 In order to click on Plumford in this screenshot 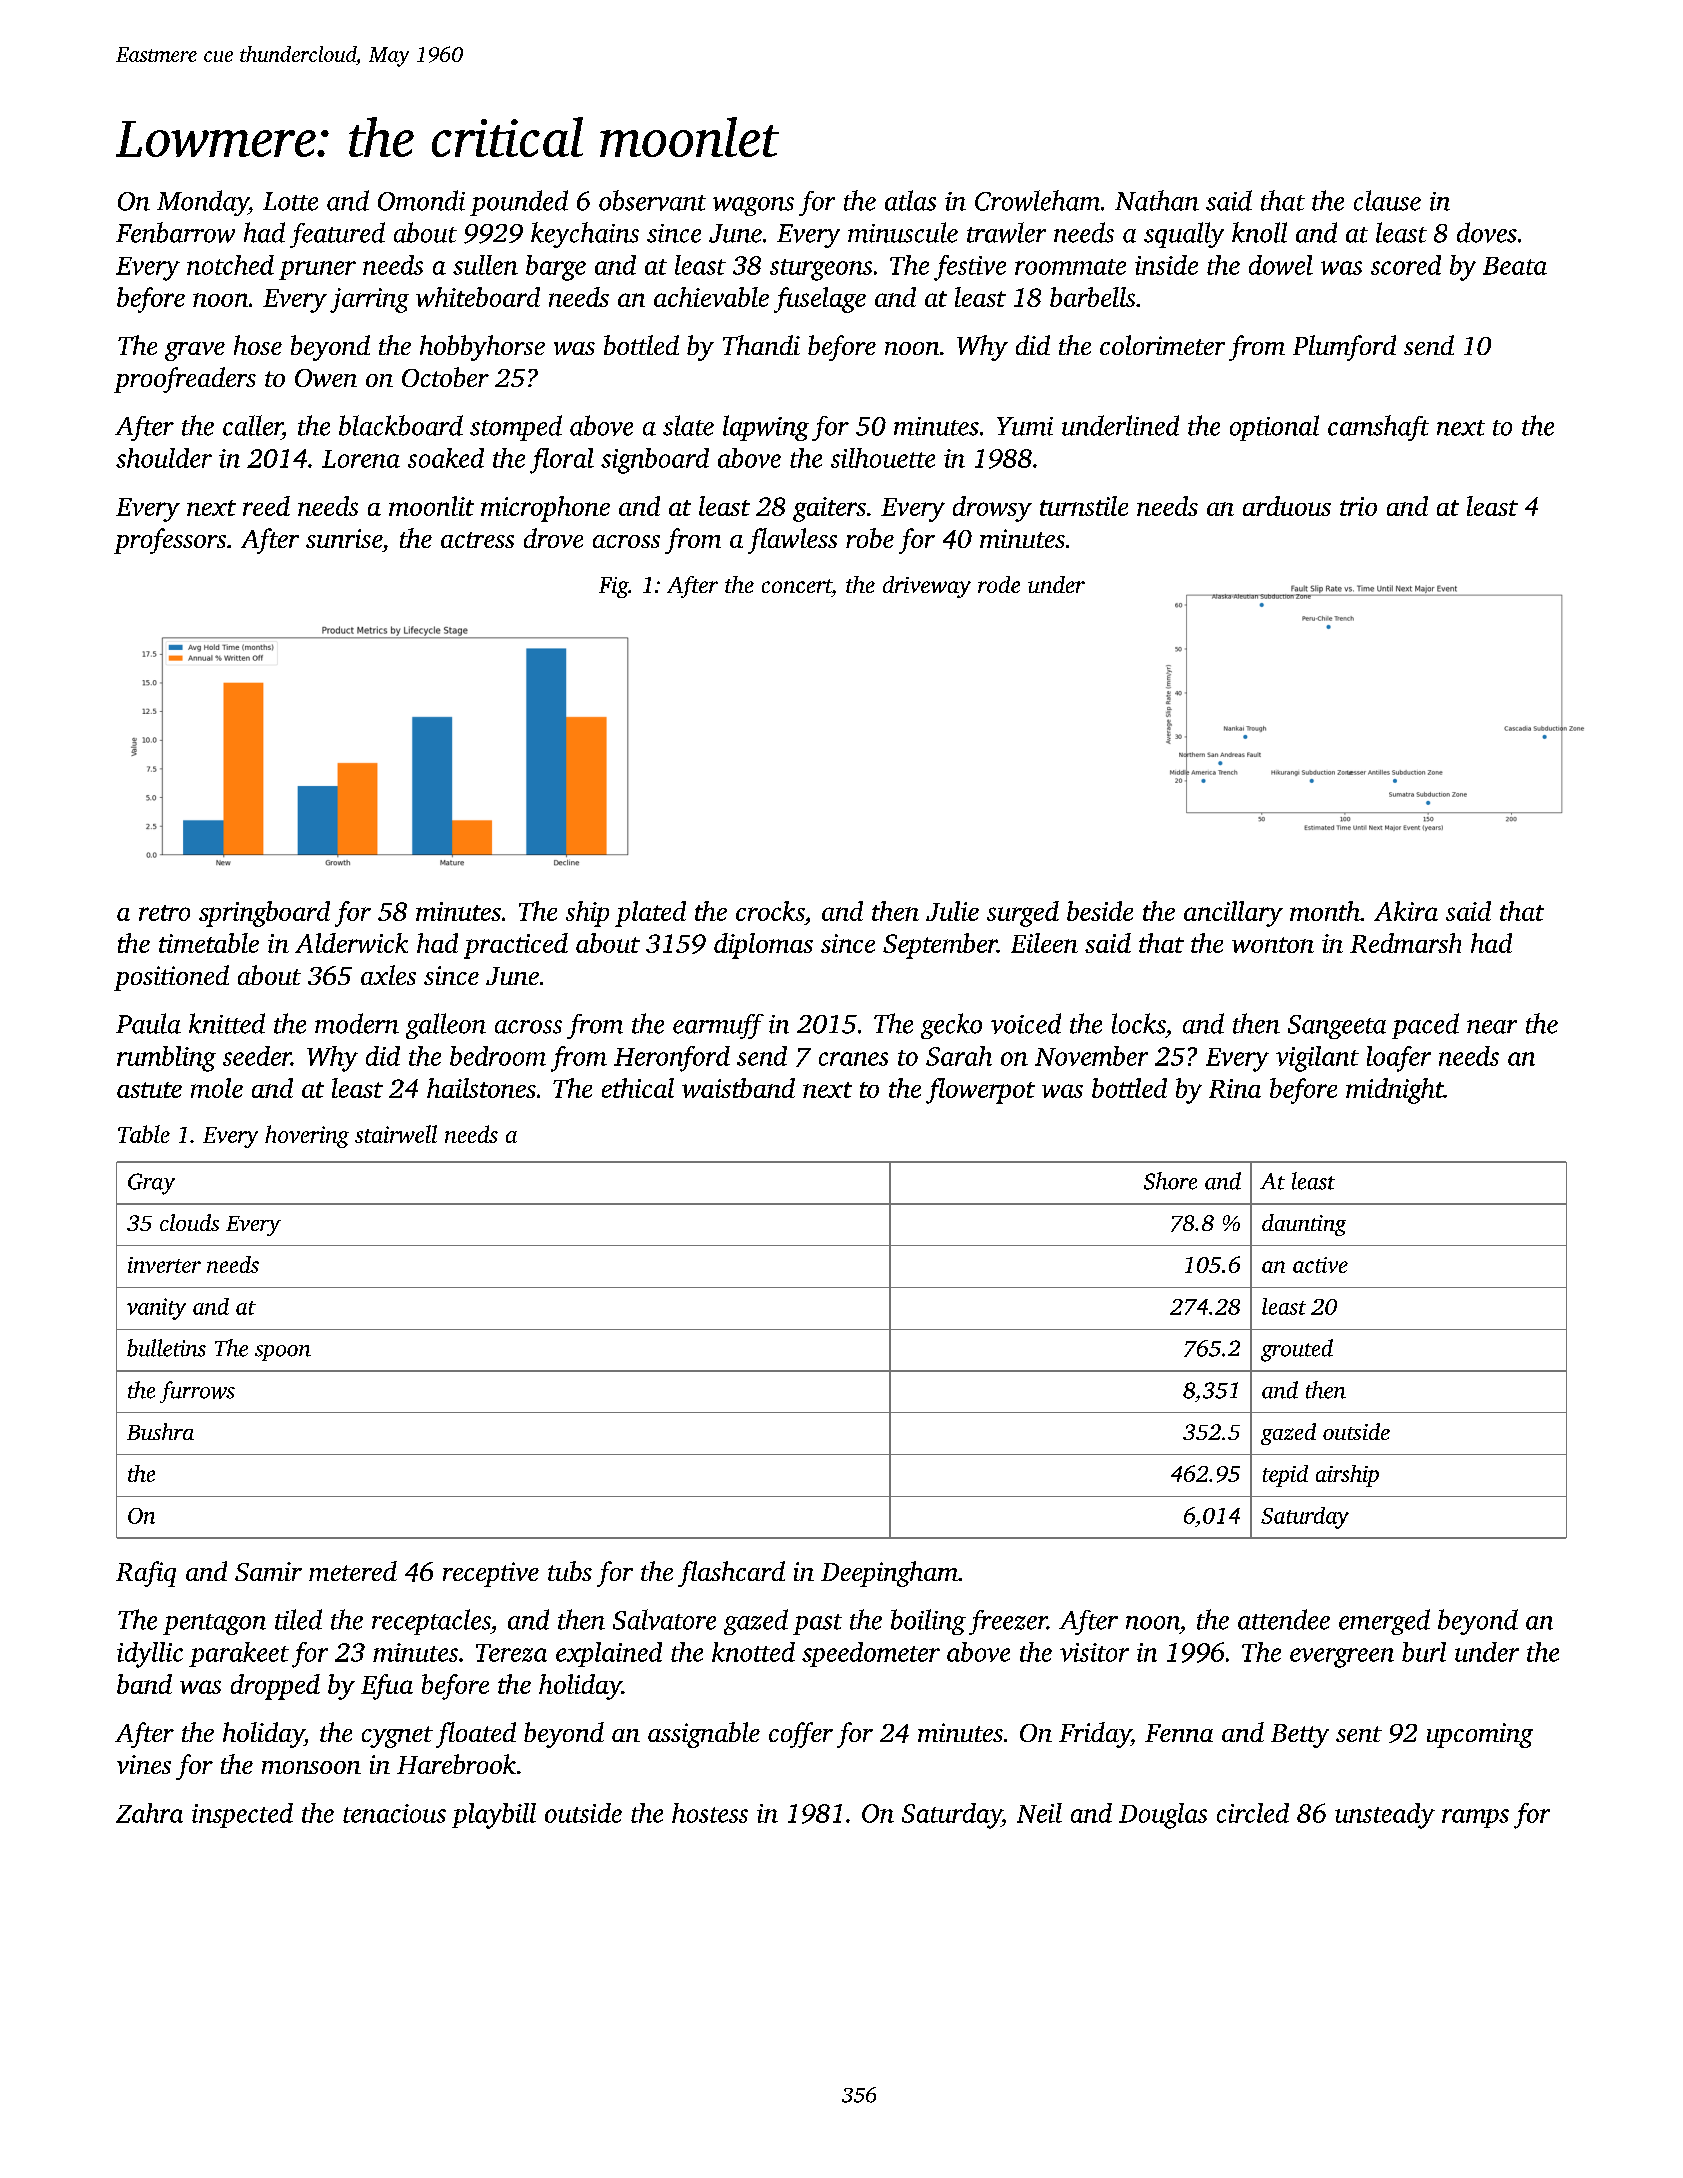, I will do `click(1344, 348)`.
